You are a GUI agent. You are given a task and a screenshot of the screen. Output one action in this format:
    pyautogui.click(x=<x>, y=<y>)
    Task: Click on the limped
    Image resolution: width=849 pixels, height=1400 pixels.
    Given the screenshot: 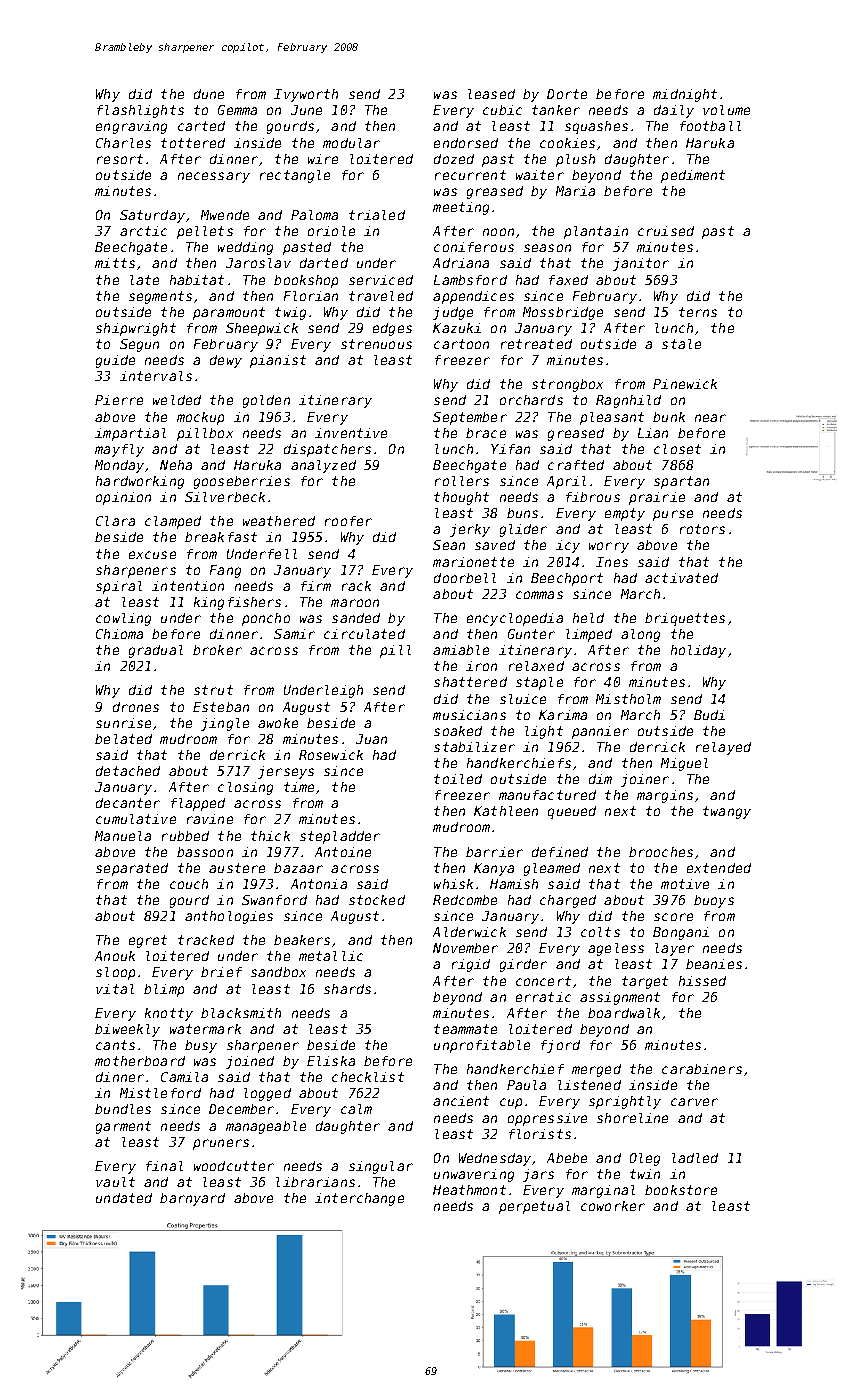 What is the action you would take?
    pyautogui.click(x=589, y=635)
